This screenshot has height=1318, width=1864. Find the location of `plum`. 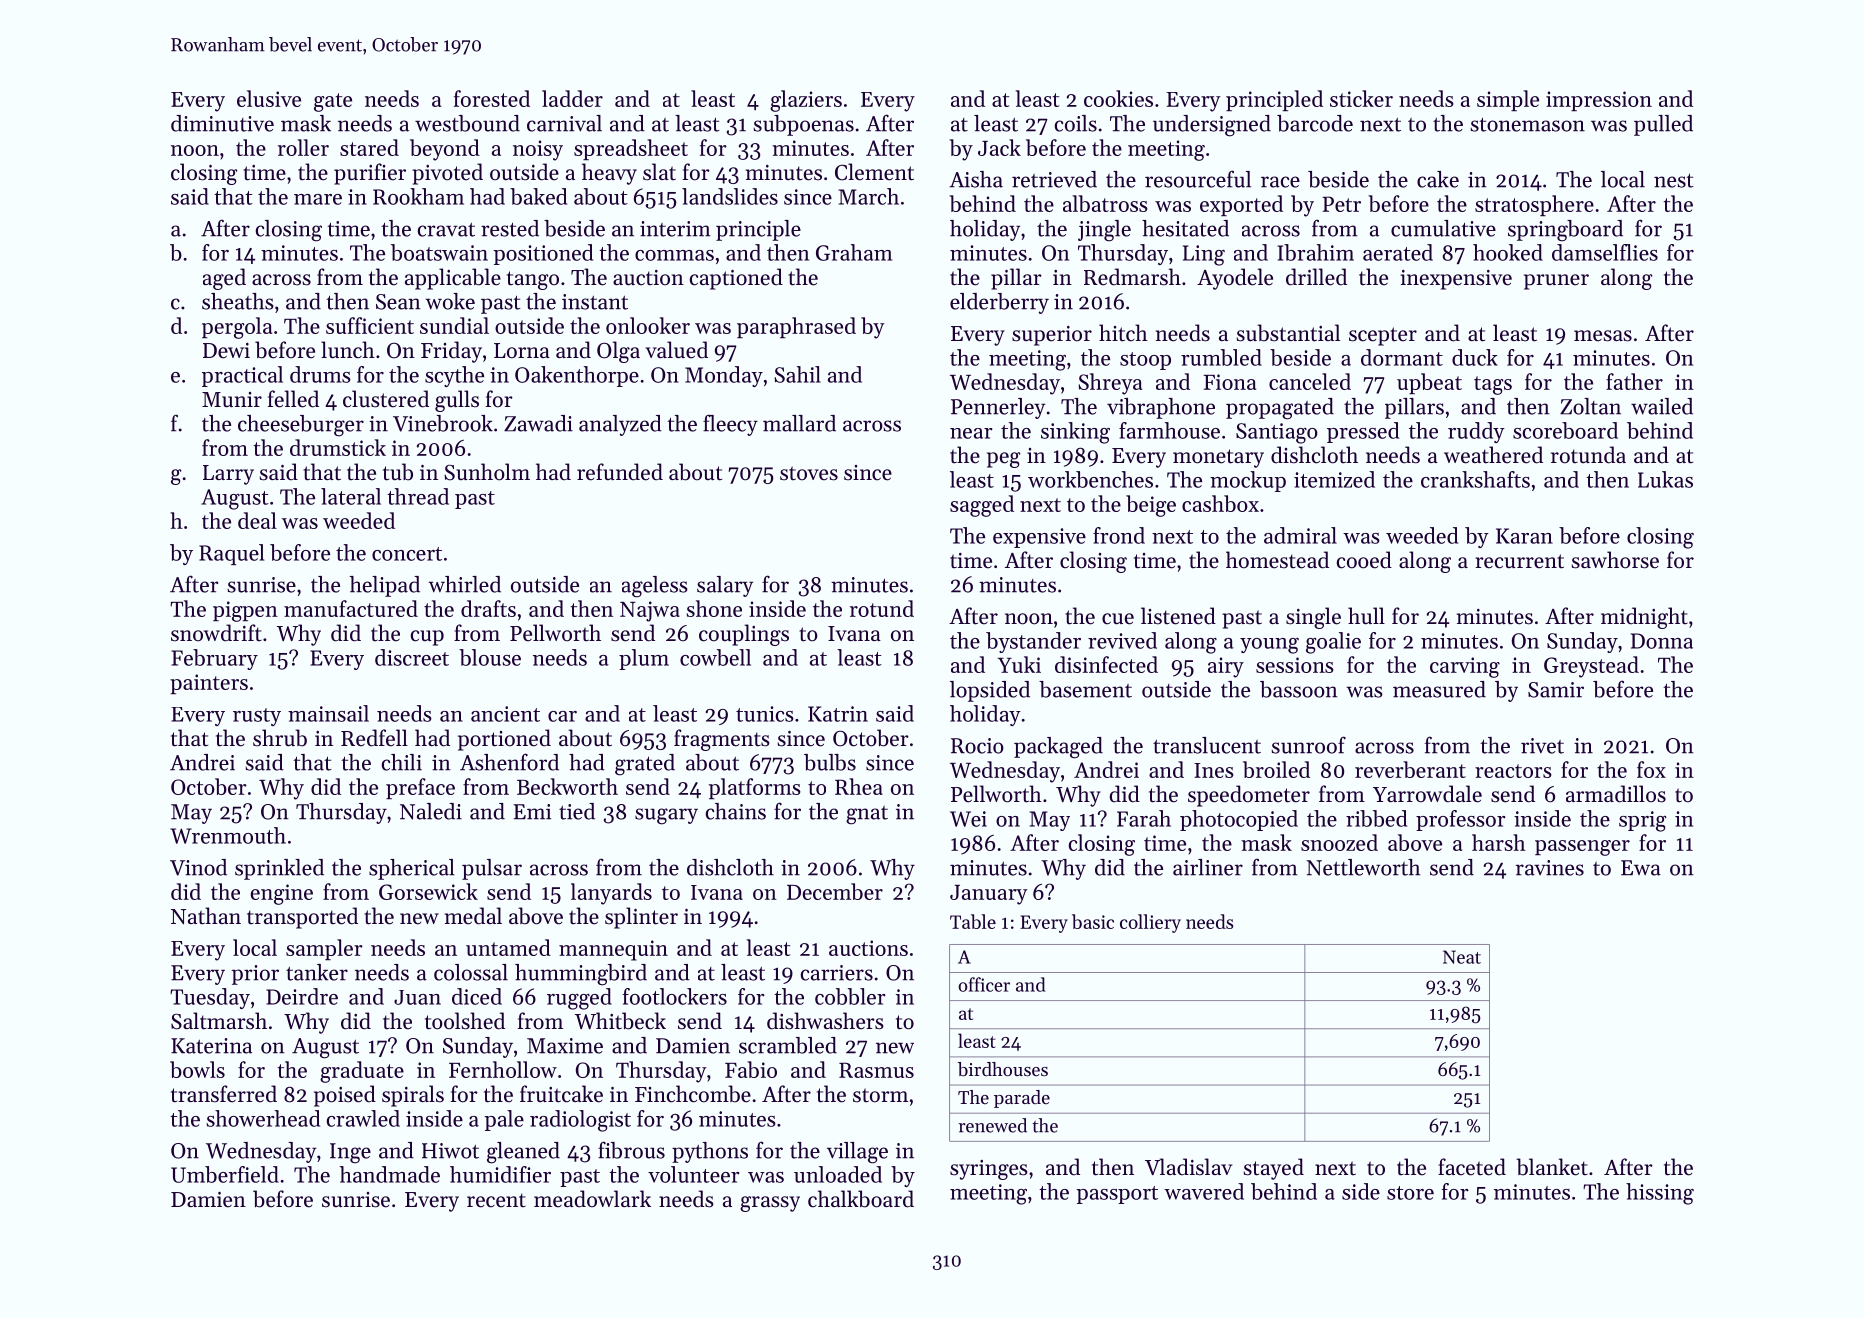

plum is located at coordinates (644, 659).
